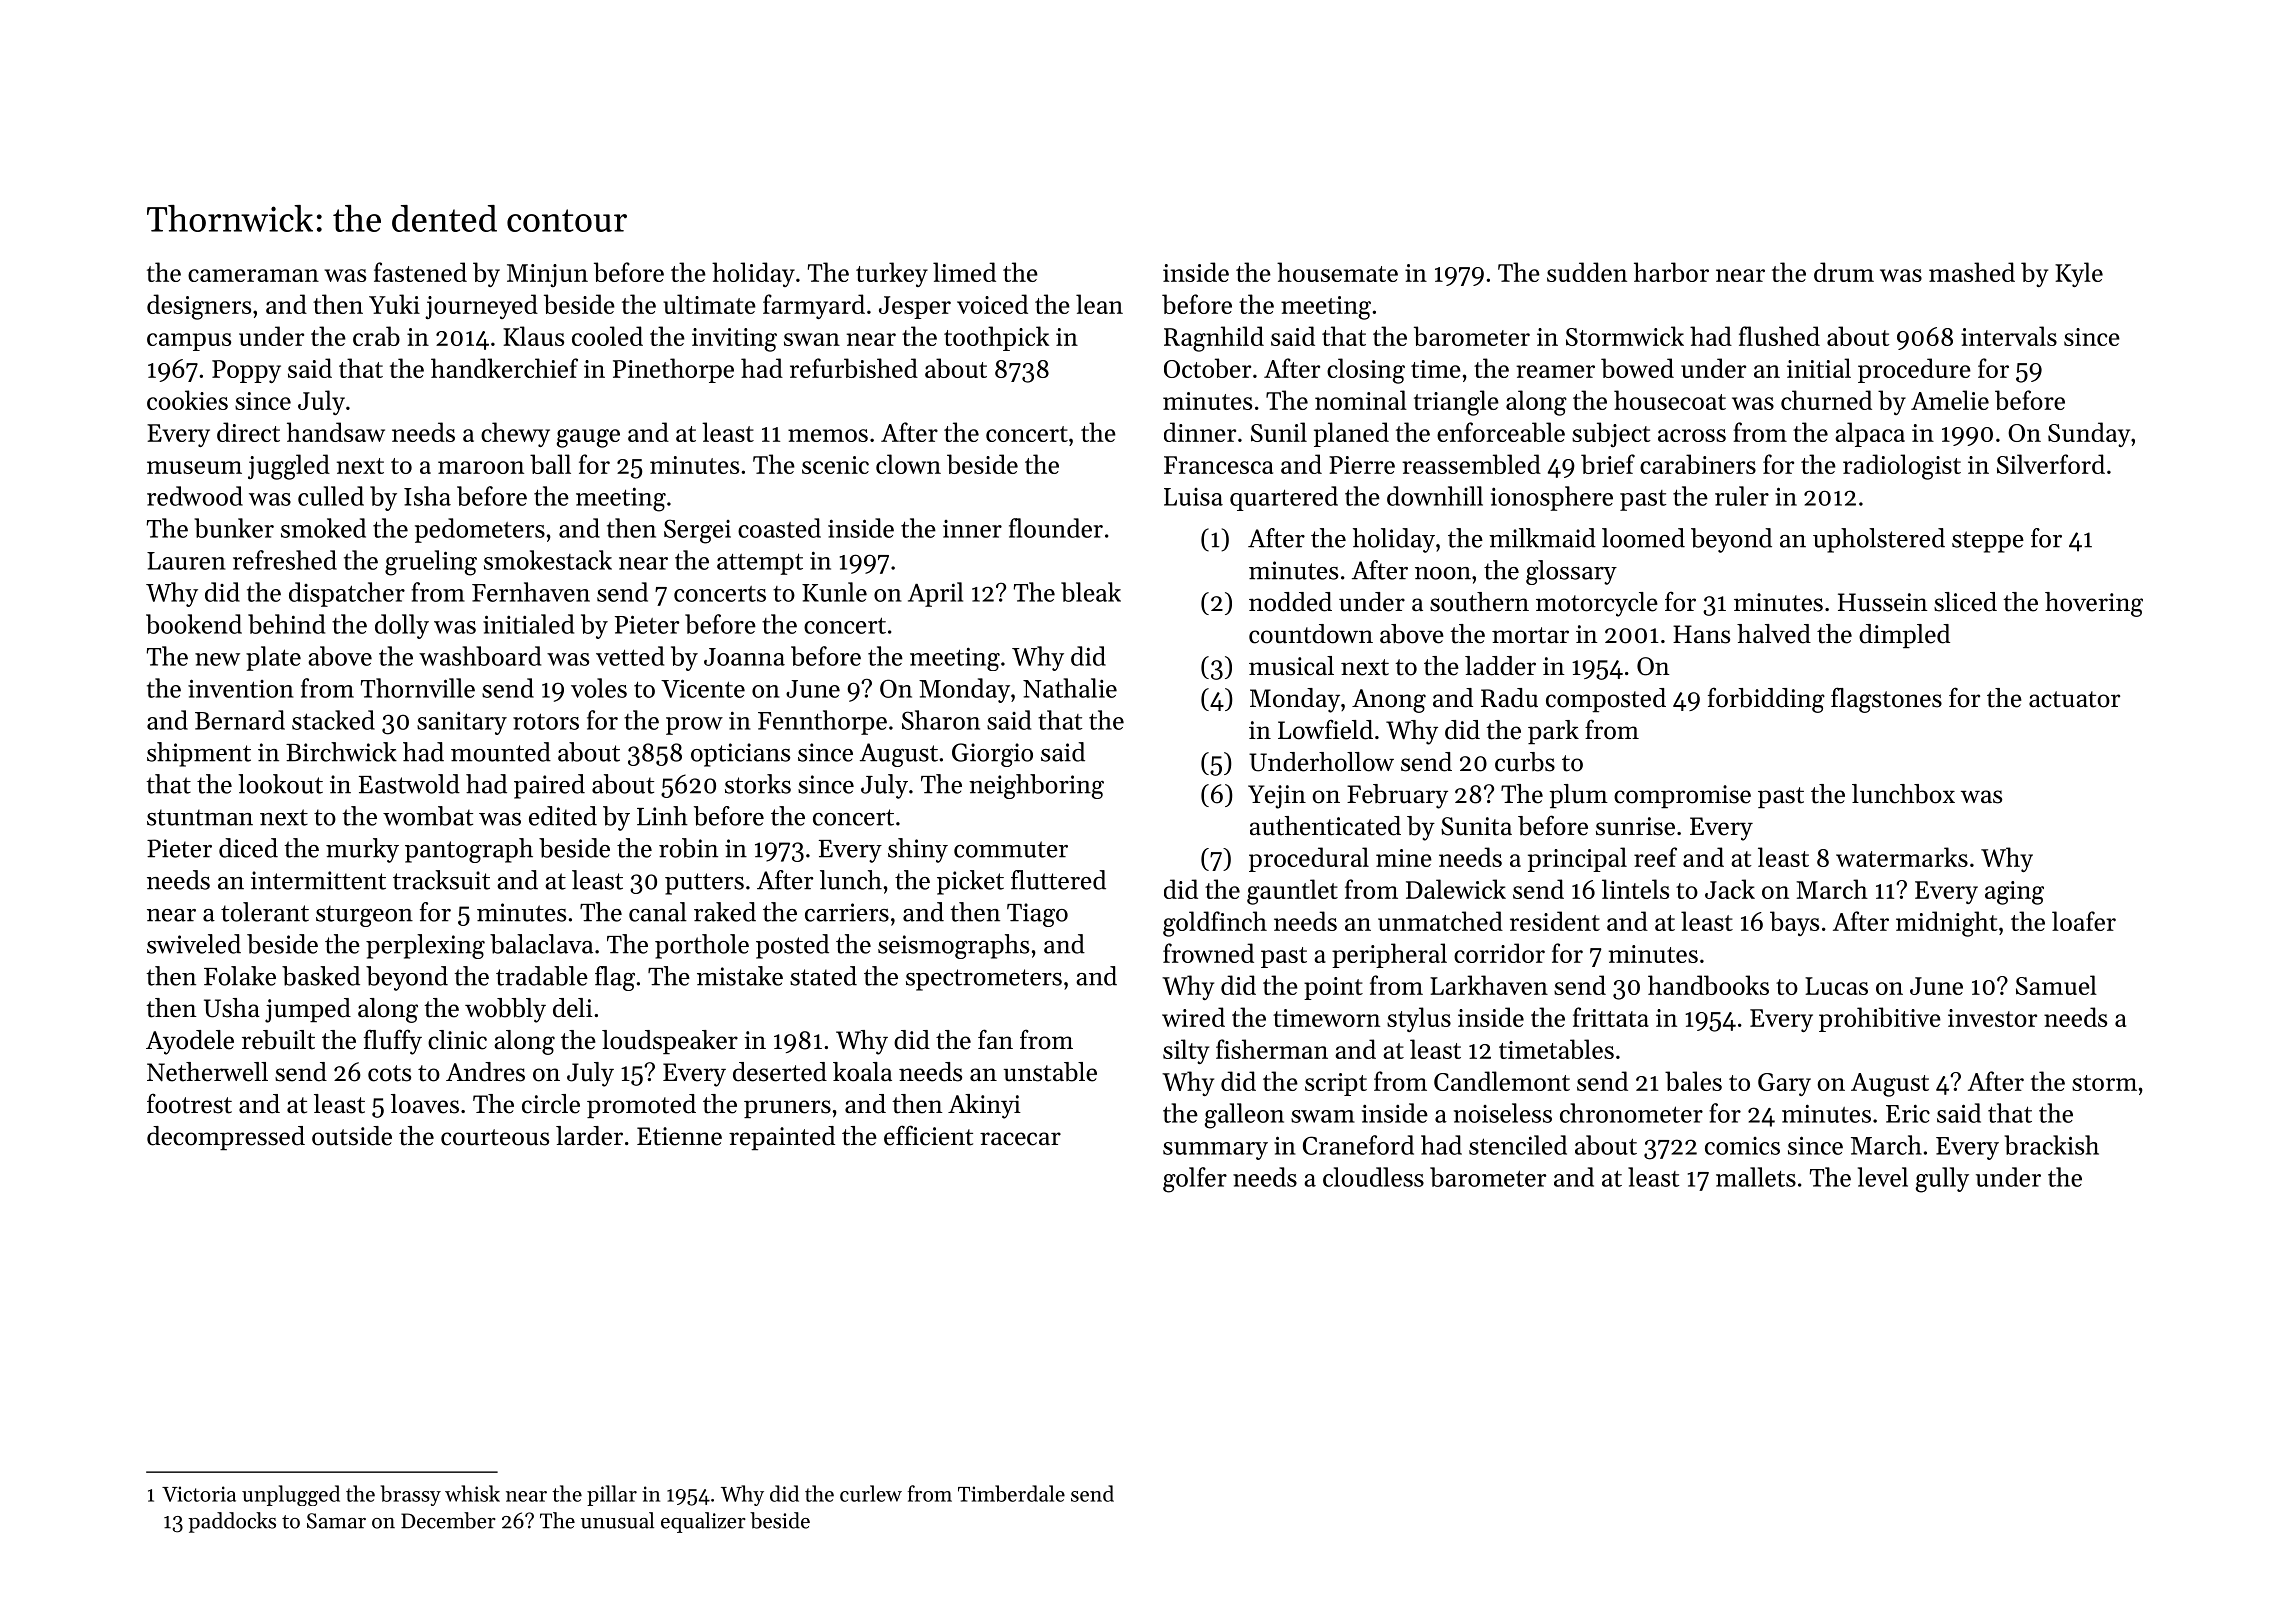 This document has width=2292, height=1620. What do you see at coordinates (1337, 272) in the document?
I see `housemate` at bounding box center [1337, 272].
